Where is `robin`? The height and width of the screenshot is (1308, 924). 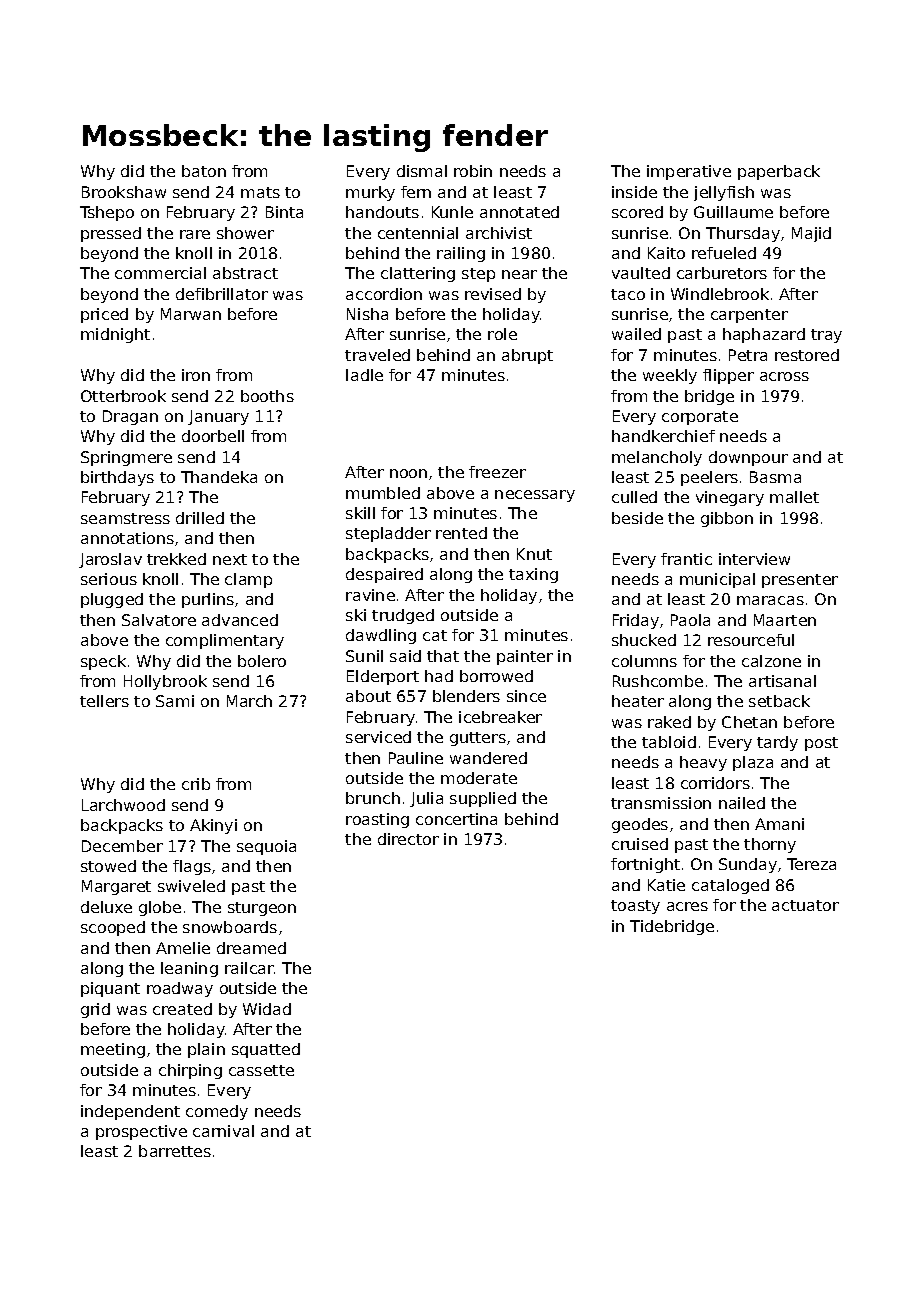 robin is located at coordinates (473, 171).
